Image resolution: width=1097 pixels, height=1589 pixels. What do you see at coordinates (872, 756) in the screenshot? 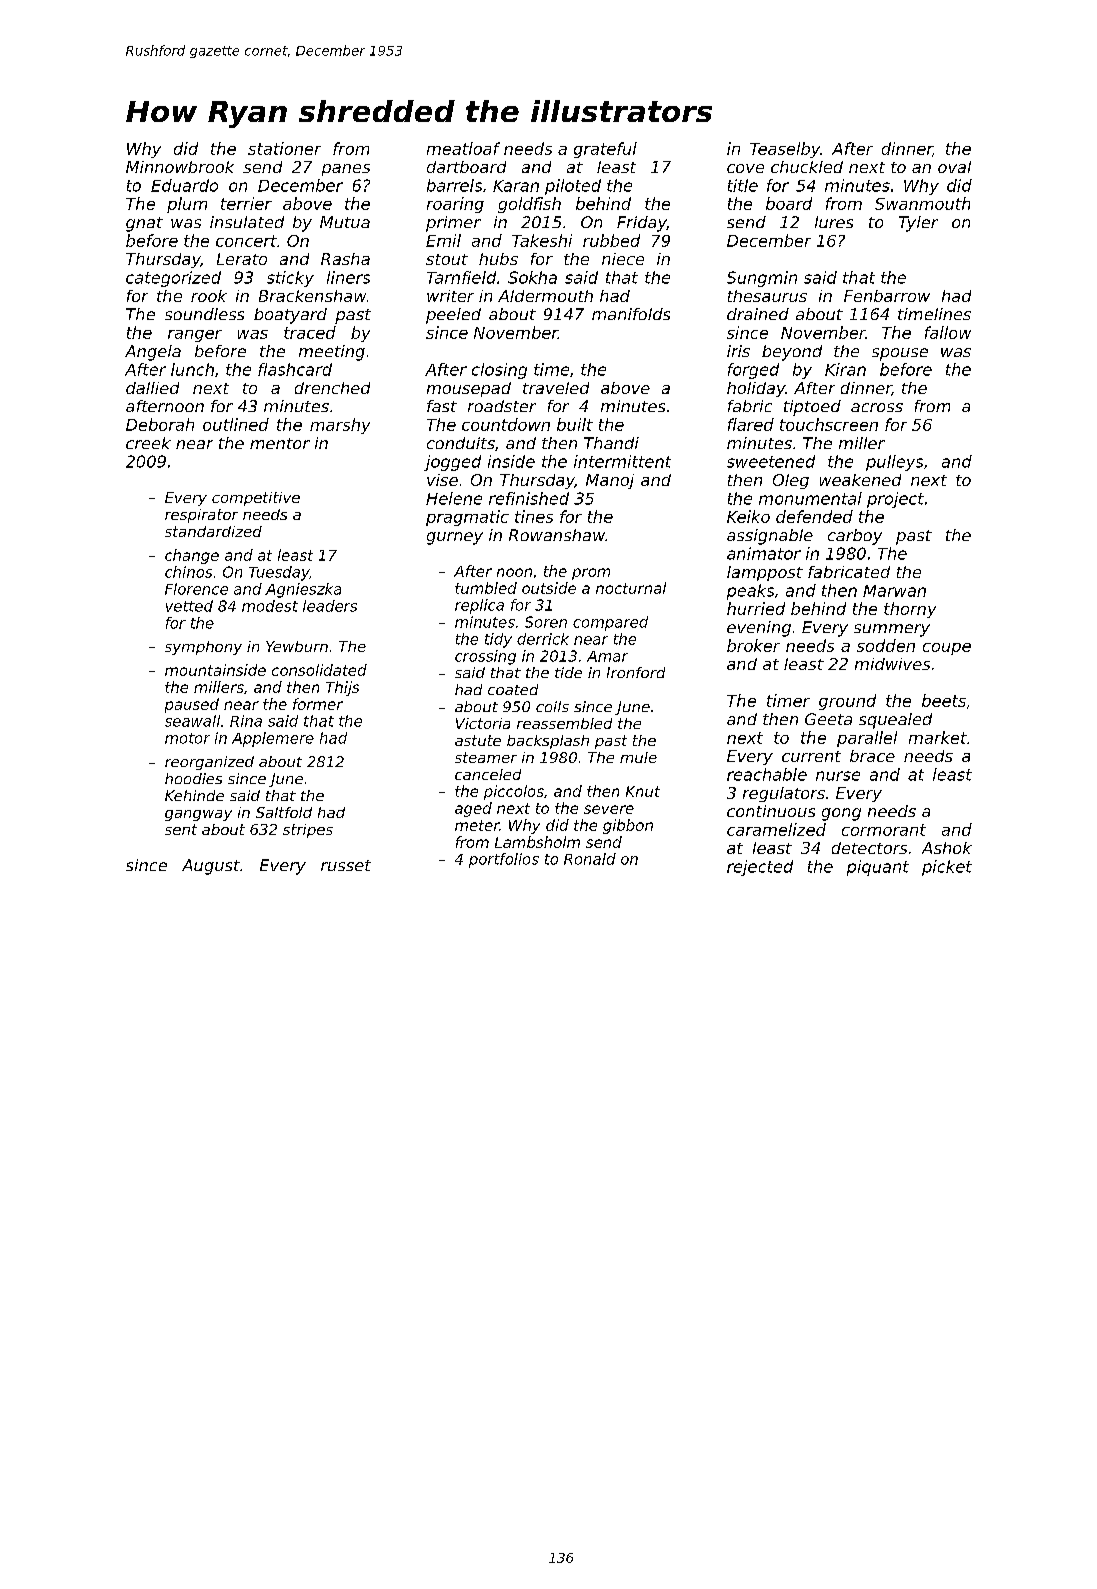
I see `brace` at bounding box center [872, 756].
